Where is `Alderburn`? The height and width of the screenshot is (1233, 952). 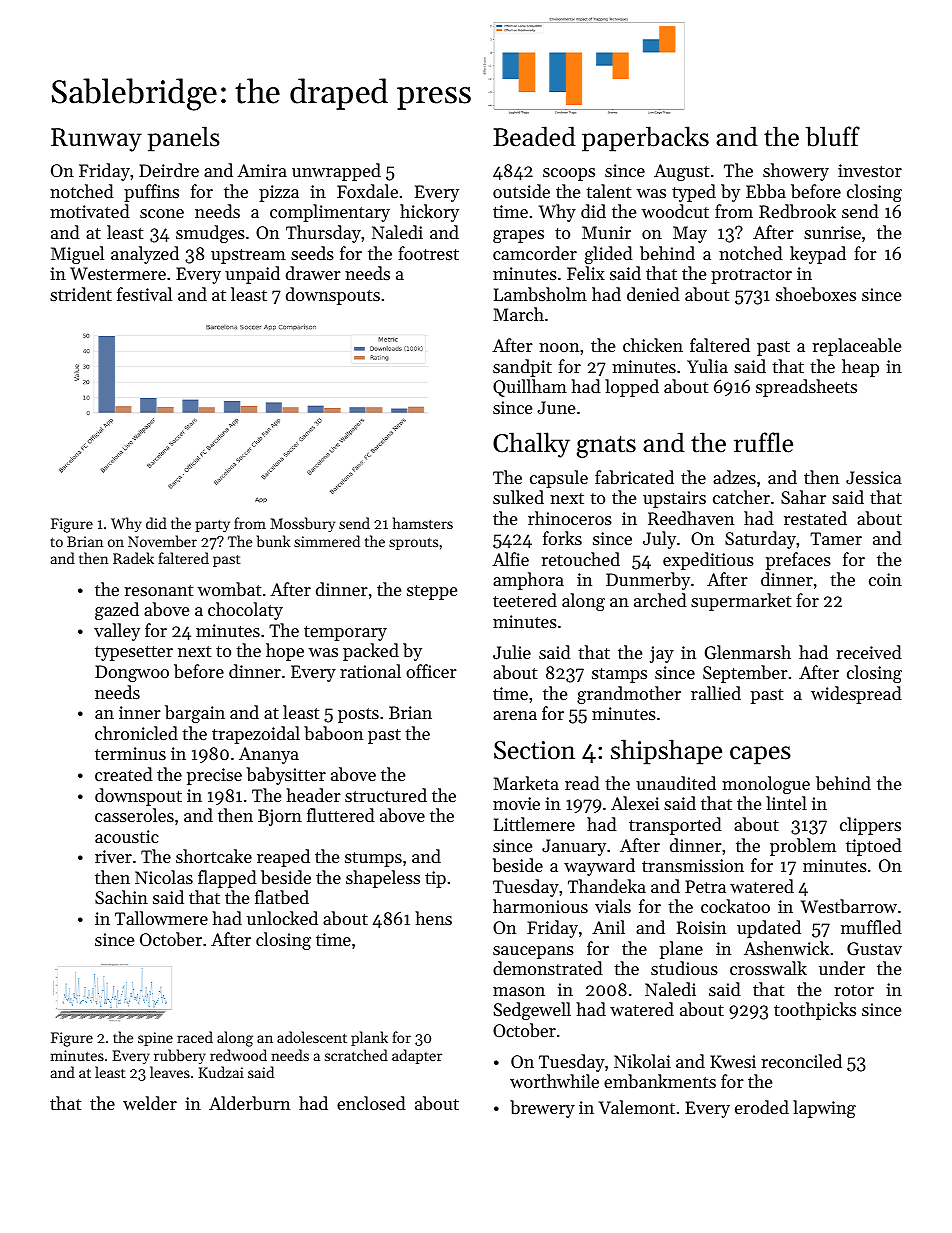 Alderburn is located at coordinates (249, 1103).
